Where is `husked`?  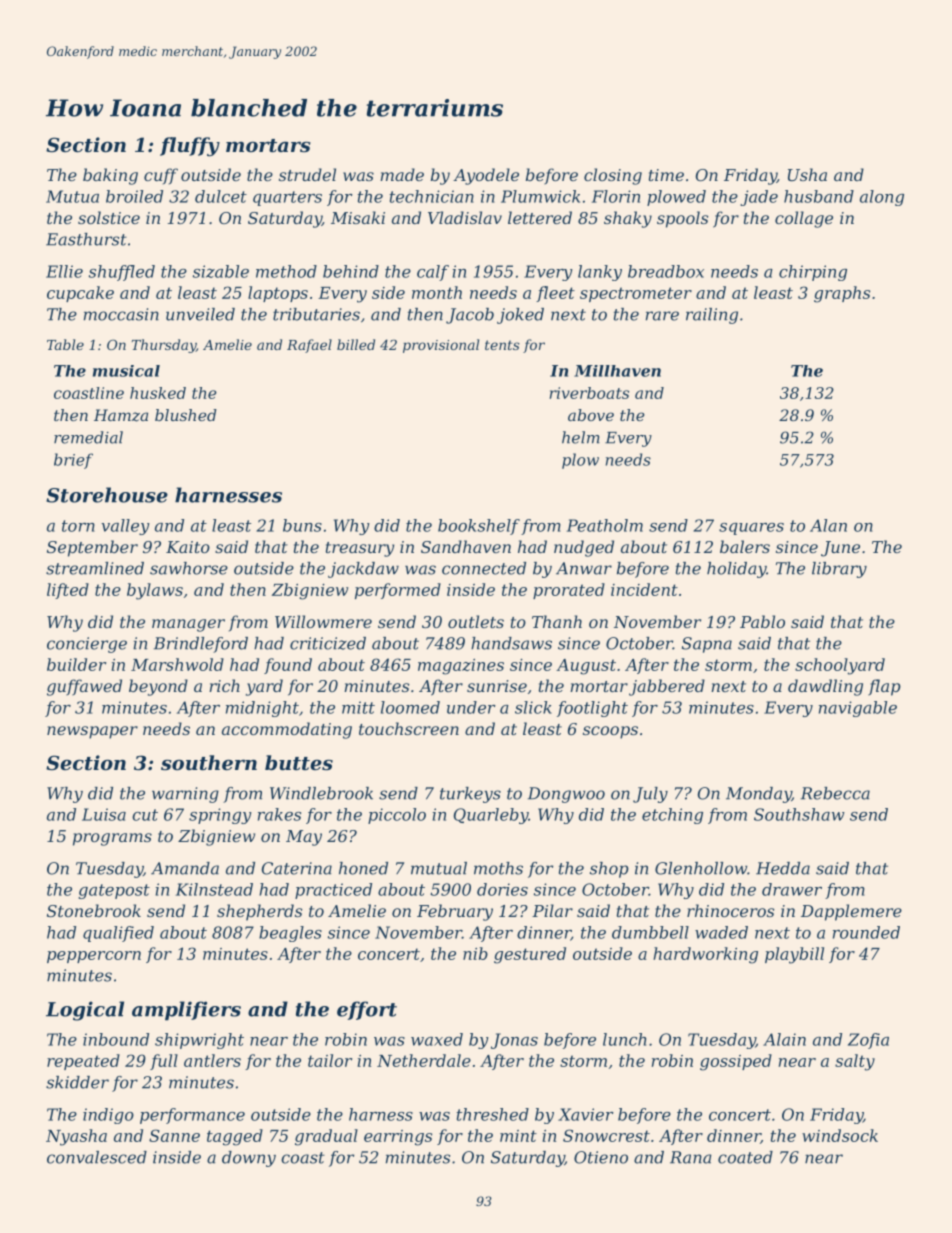
husked is located at coordinates (158, 393).
